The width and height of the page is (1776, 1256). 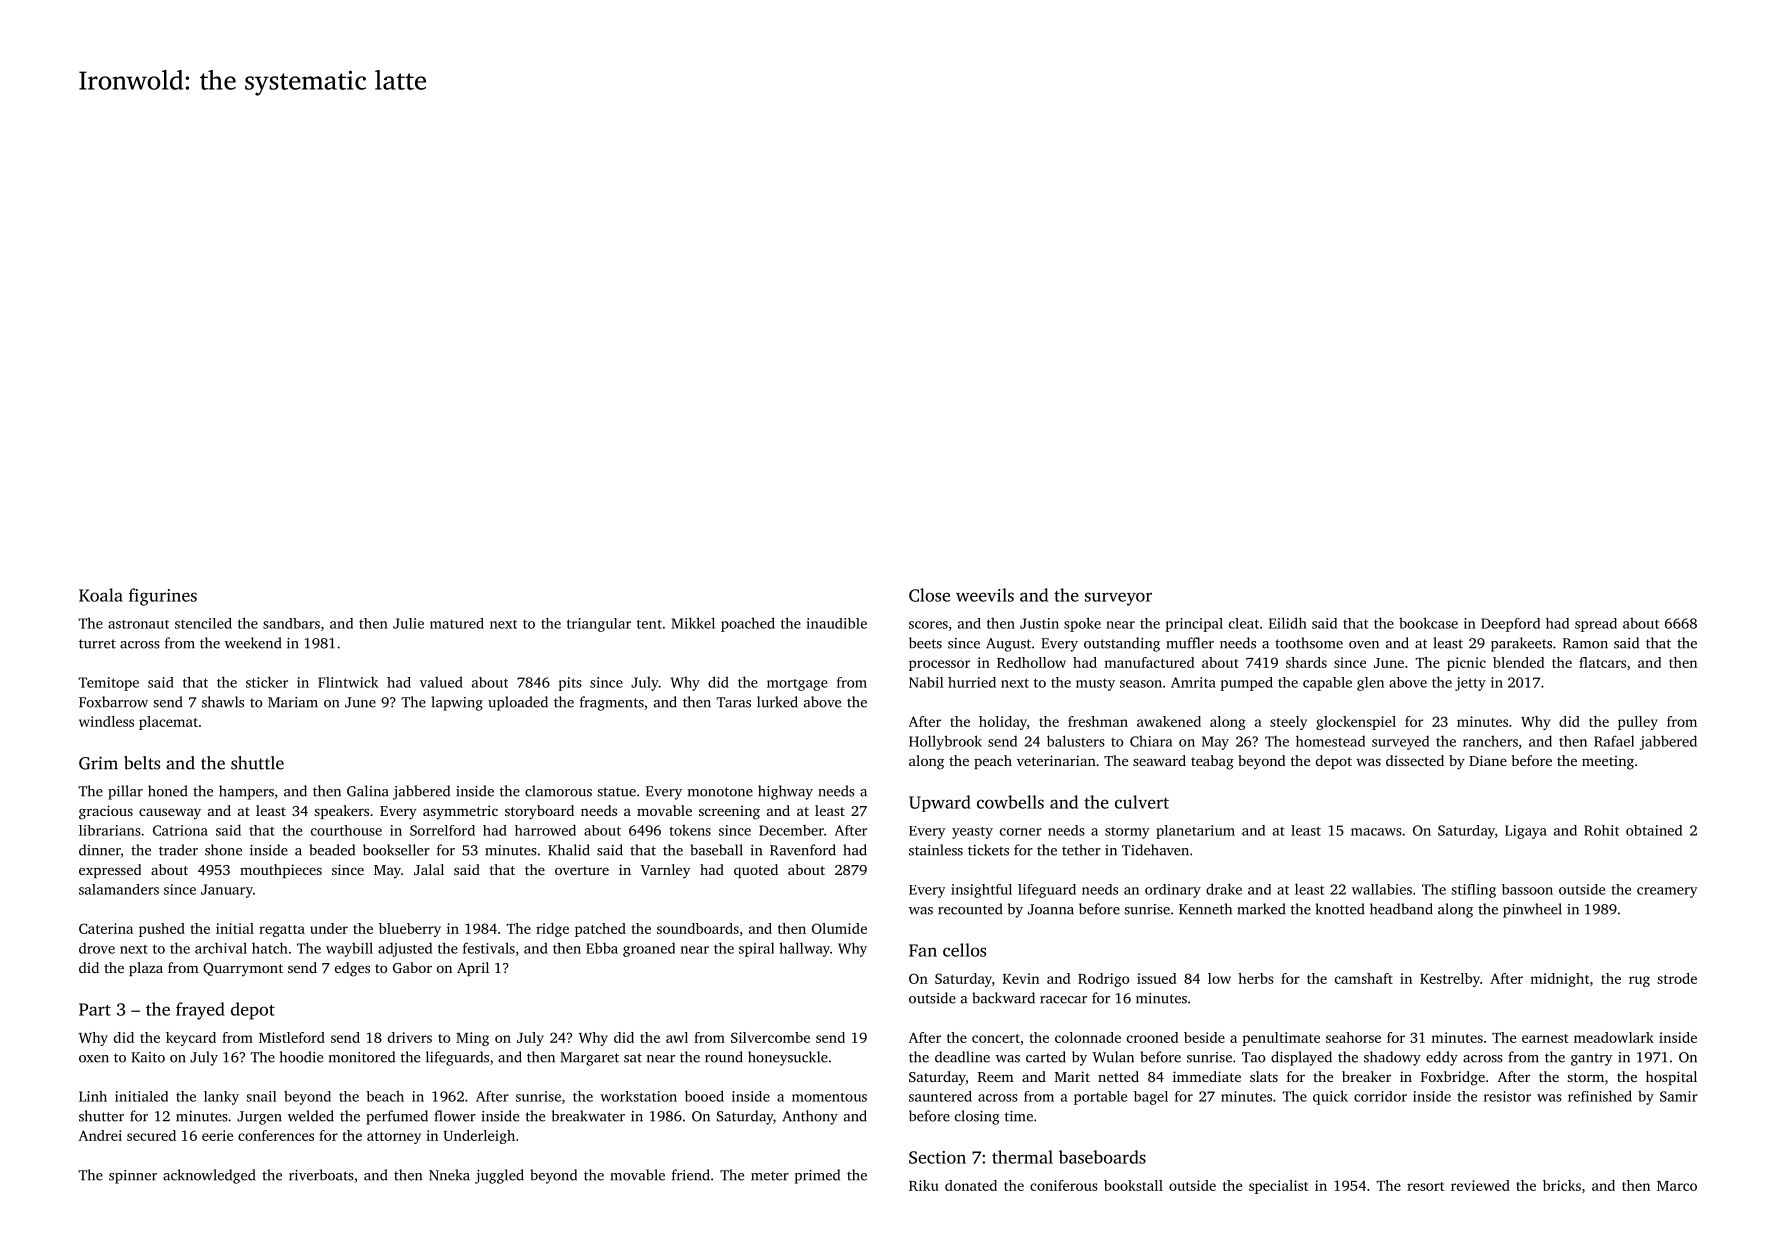 What do you see at coordinates (1364, 978) in the page?
I see `camshaft` at bounding box center [1364, 978].
